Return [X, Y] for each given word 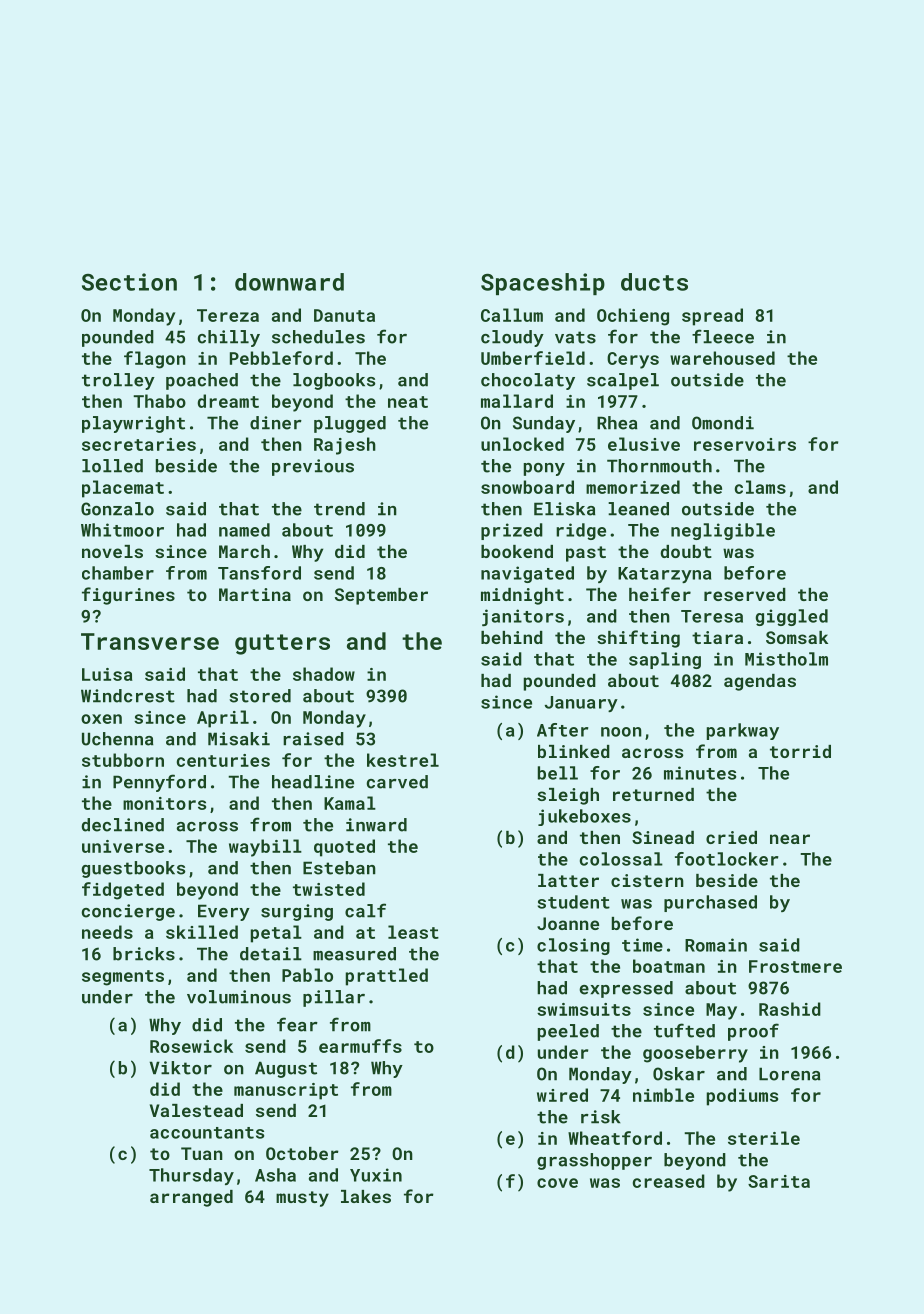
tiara [717, 637]
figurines [128, 596]
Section [129, 282]
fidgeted [123, 891]
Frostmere [795, 966]
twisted [329, 889]
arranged [191, 1198]
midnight [522, 596]
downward [289, 282]
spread [712, 317]
